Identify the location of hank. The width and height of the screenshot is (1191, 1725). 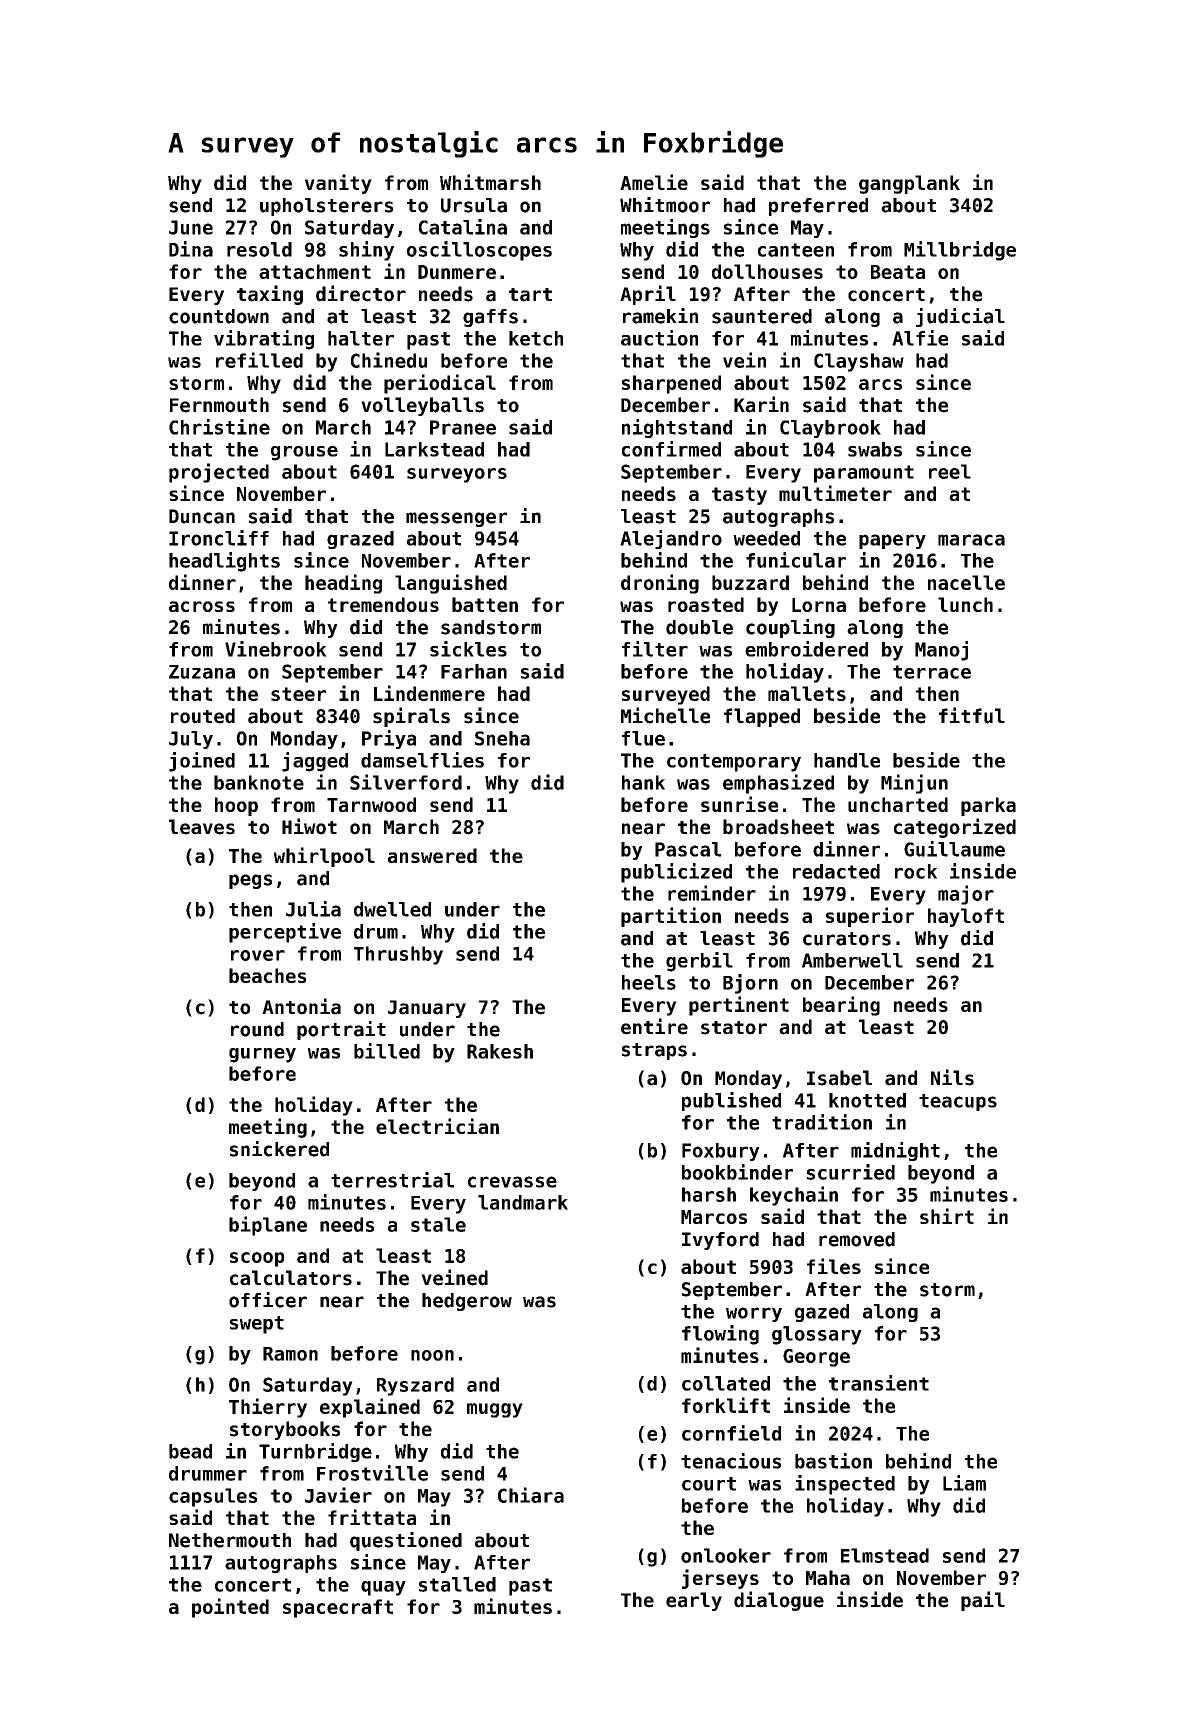
(643, 782).
